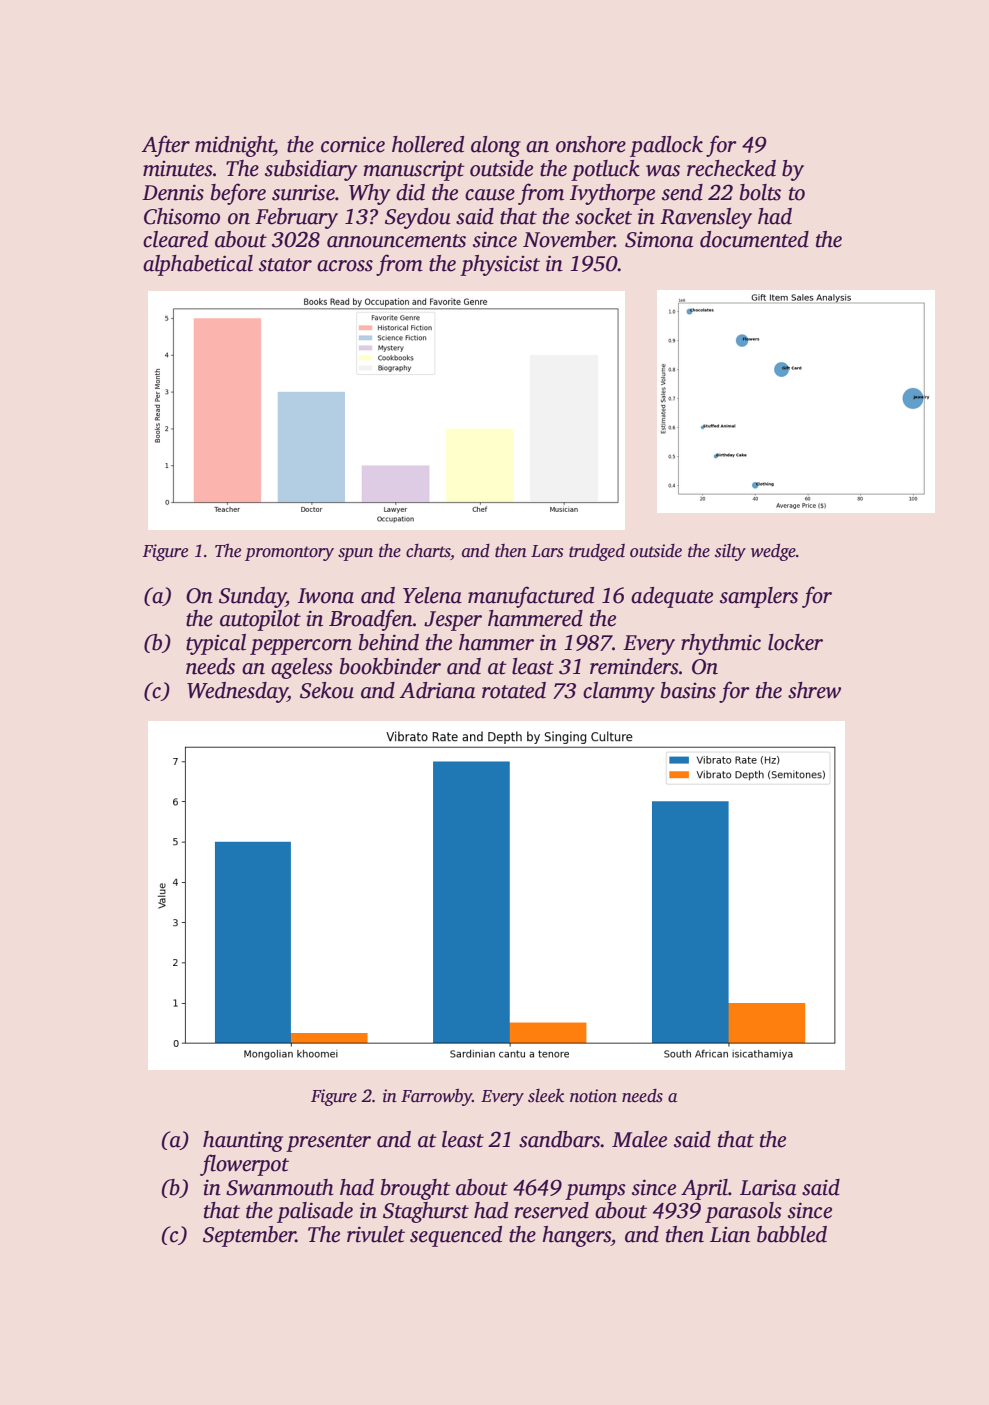 This screenshot has height=1405, width=989. What do you see at coordinates (216, 644) in the screenshot?
I see `typical` at bounding box center [216, 644].
